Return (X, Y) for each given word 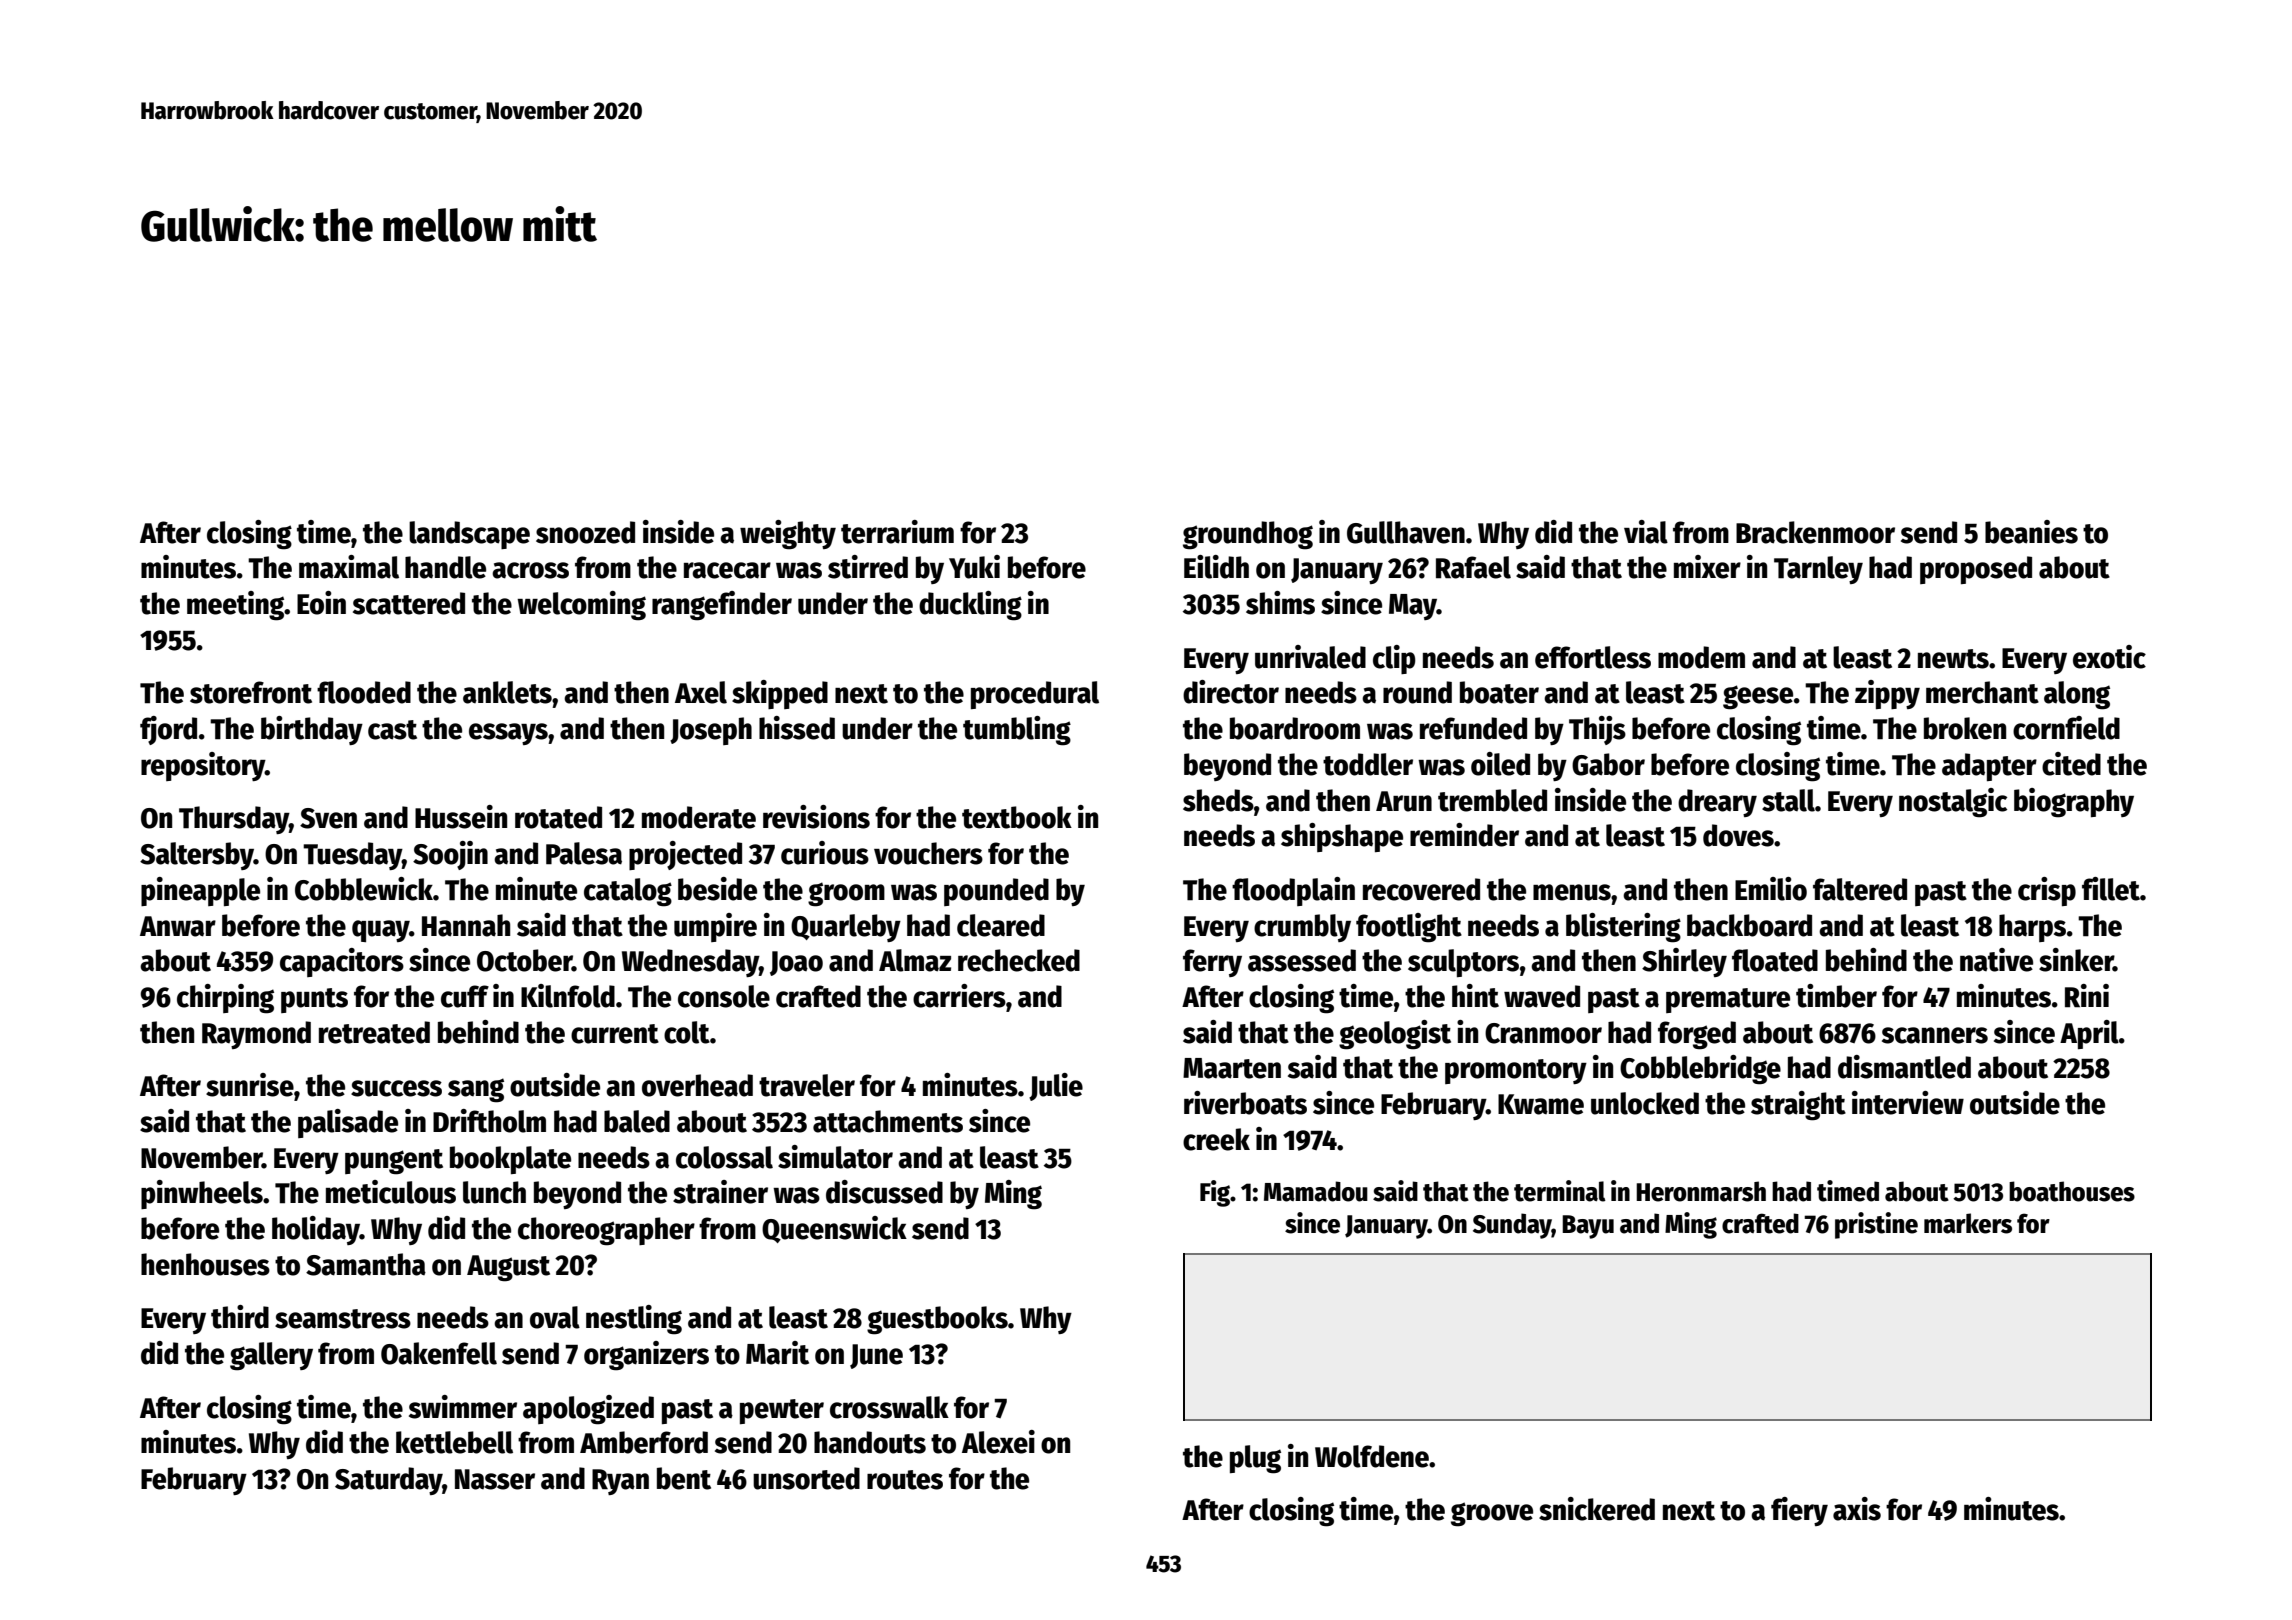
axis (1857, 1509)
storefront (251, 692)
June (876, 1356)
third (240, 1317)
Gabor (1608, 764)
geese (1758, 697)
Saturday (389, 1481)
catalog (628, 892)
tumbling (1017, 731)
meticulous (391, 1192)
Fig (1215, 1193)
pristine (1876, 1225)
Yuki (974, 567)
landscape (469, 535)
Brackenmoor (1815, 532)
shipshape (1342, 837)
